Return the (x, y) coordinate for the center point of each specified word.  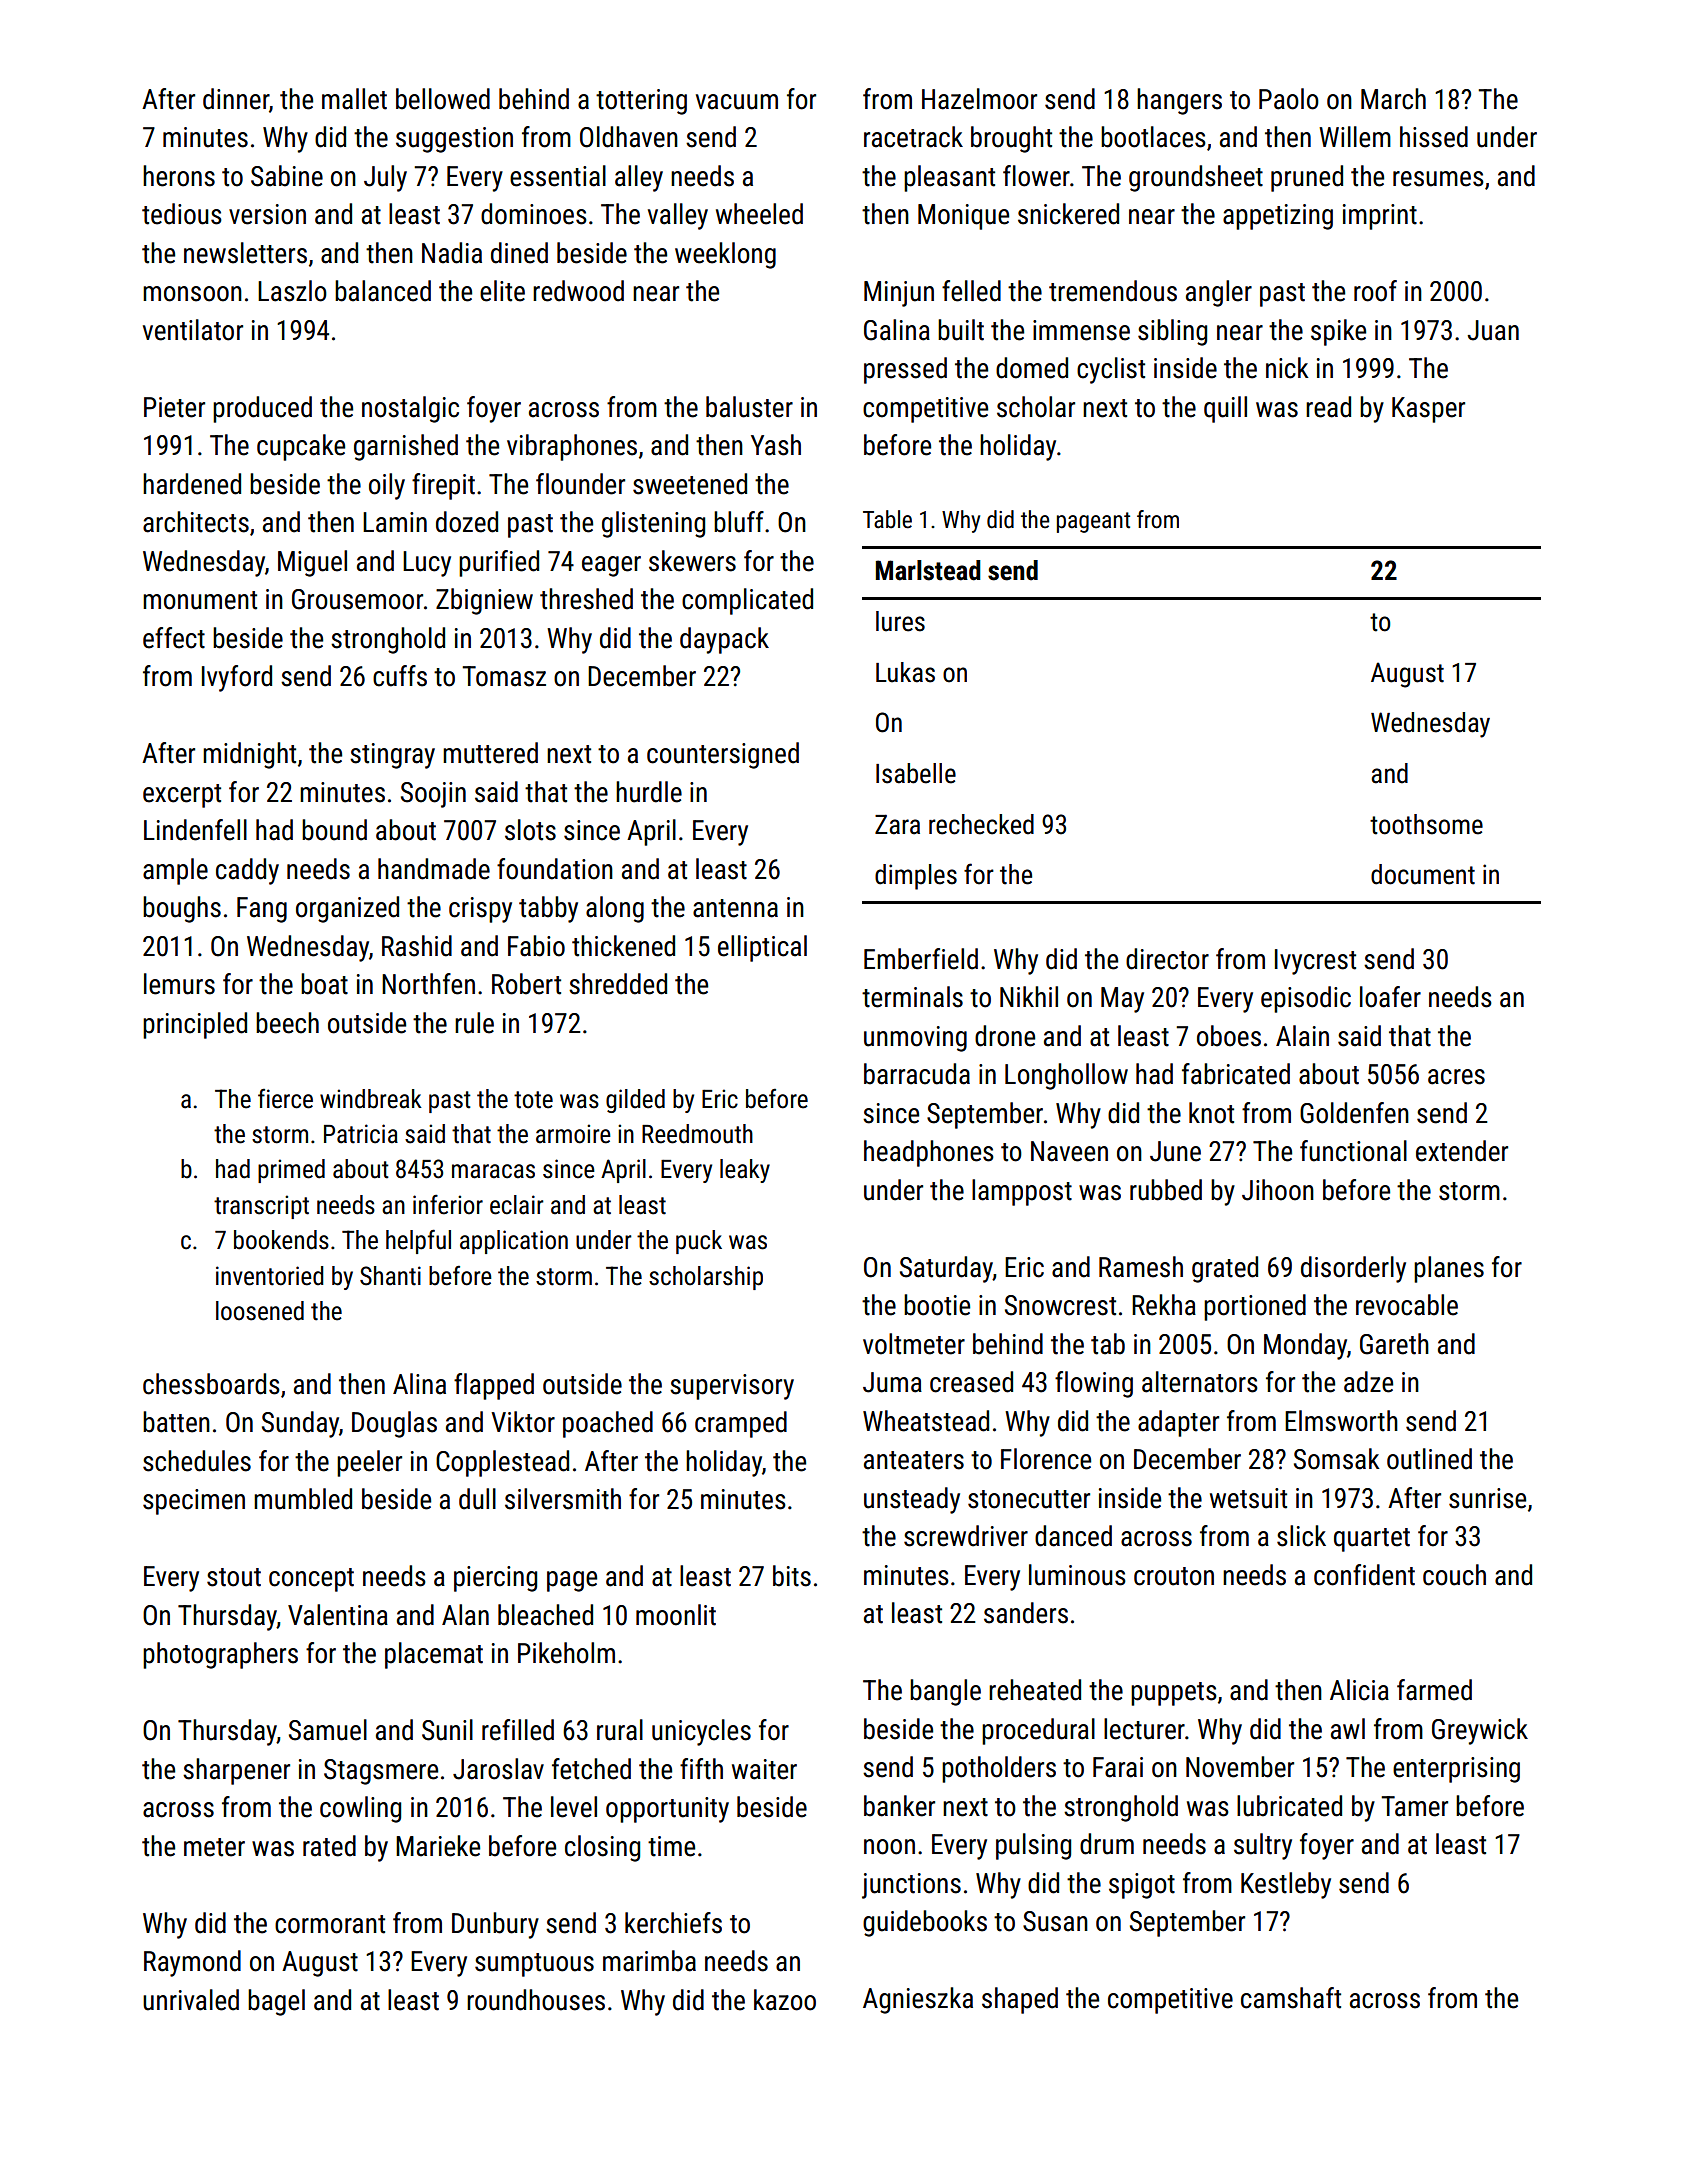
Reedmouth (697, 1134)
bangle (945, 1692)
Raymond (192, 1963)
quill (1225, 409)
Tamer (1414, 1806)
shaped (1020, 2000)
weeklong (725, 255)
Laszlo (292, 291)
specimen (194, 1502)
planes (1449, 1269)
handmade (434, 869)
